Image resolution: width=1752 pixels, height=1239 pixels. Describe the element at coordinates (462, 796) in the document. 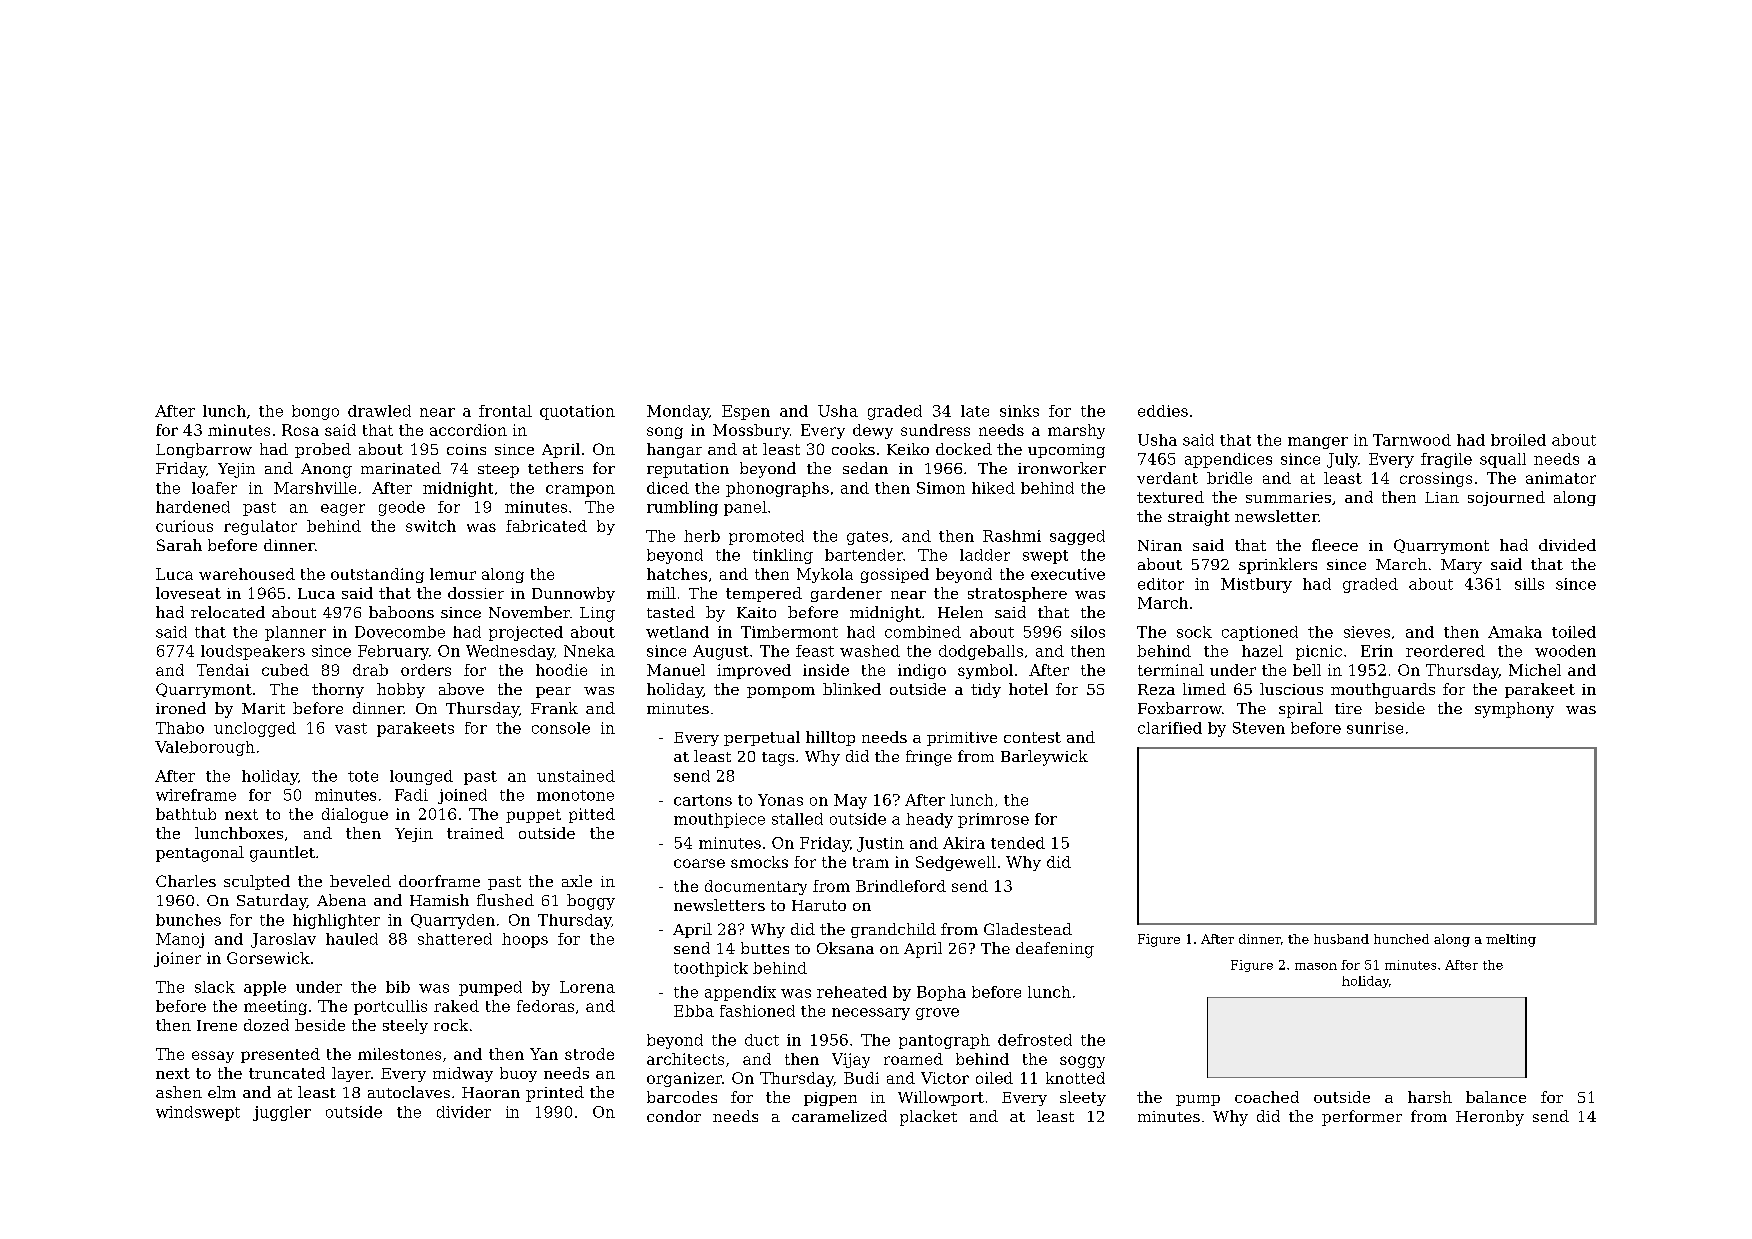

I see `joined` at that location.
